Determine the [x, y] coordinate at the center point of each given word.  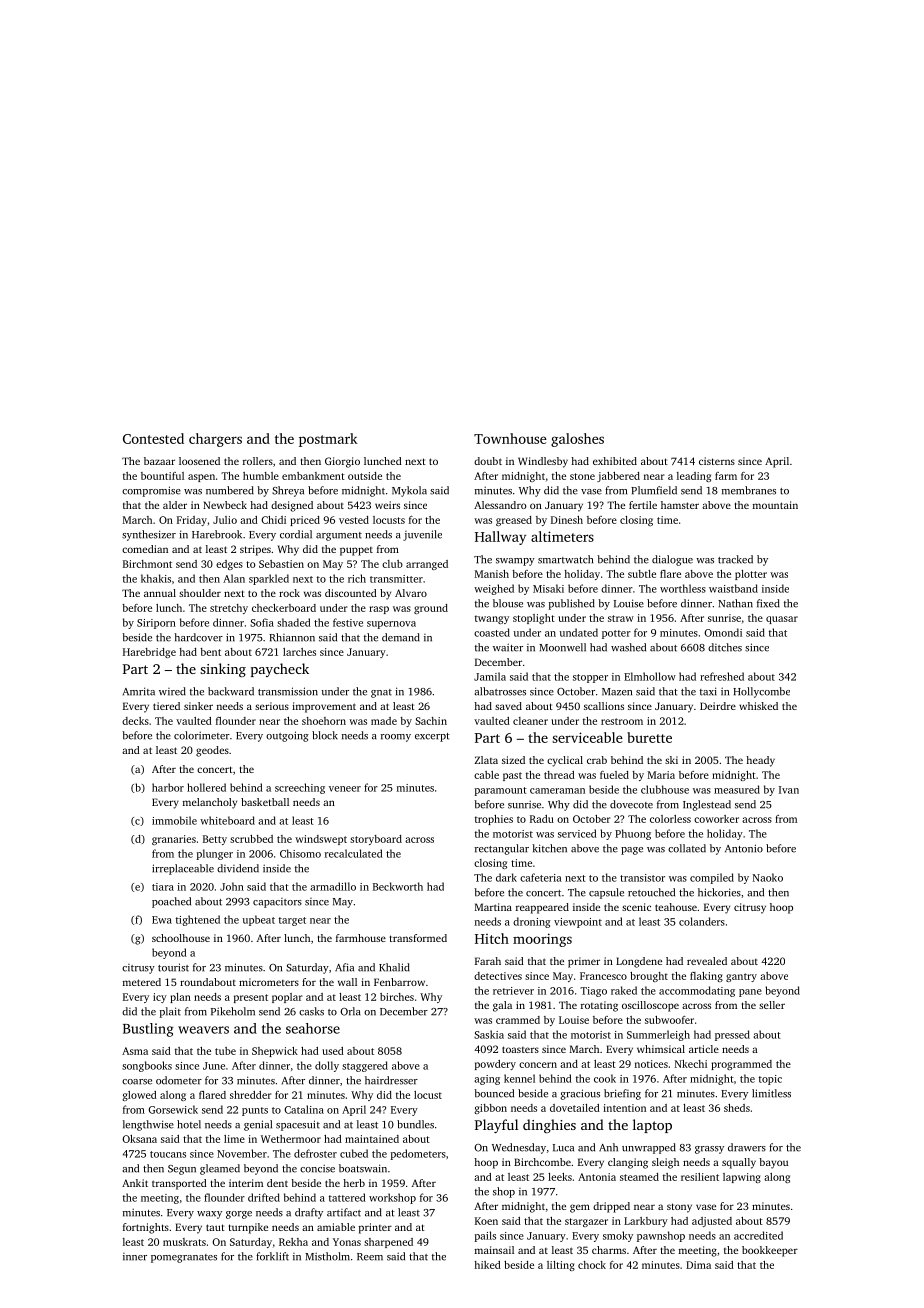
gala [502, 1006]
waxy [209, 1215]
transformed [418, 938]
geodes [212, 751]
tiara [163, 887]
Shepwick [275, 1052]
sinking [223, 670]
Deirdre [718, 706]
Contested [153, 438]
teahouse [676, 907]
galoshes [577, 440]
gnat [381, 693]
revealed [707, 961]
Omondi [723, 632]
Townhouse [510, 438]
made [384, 721]
